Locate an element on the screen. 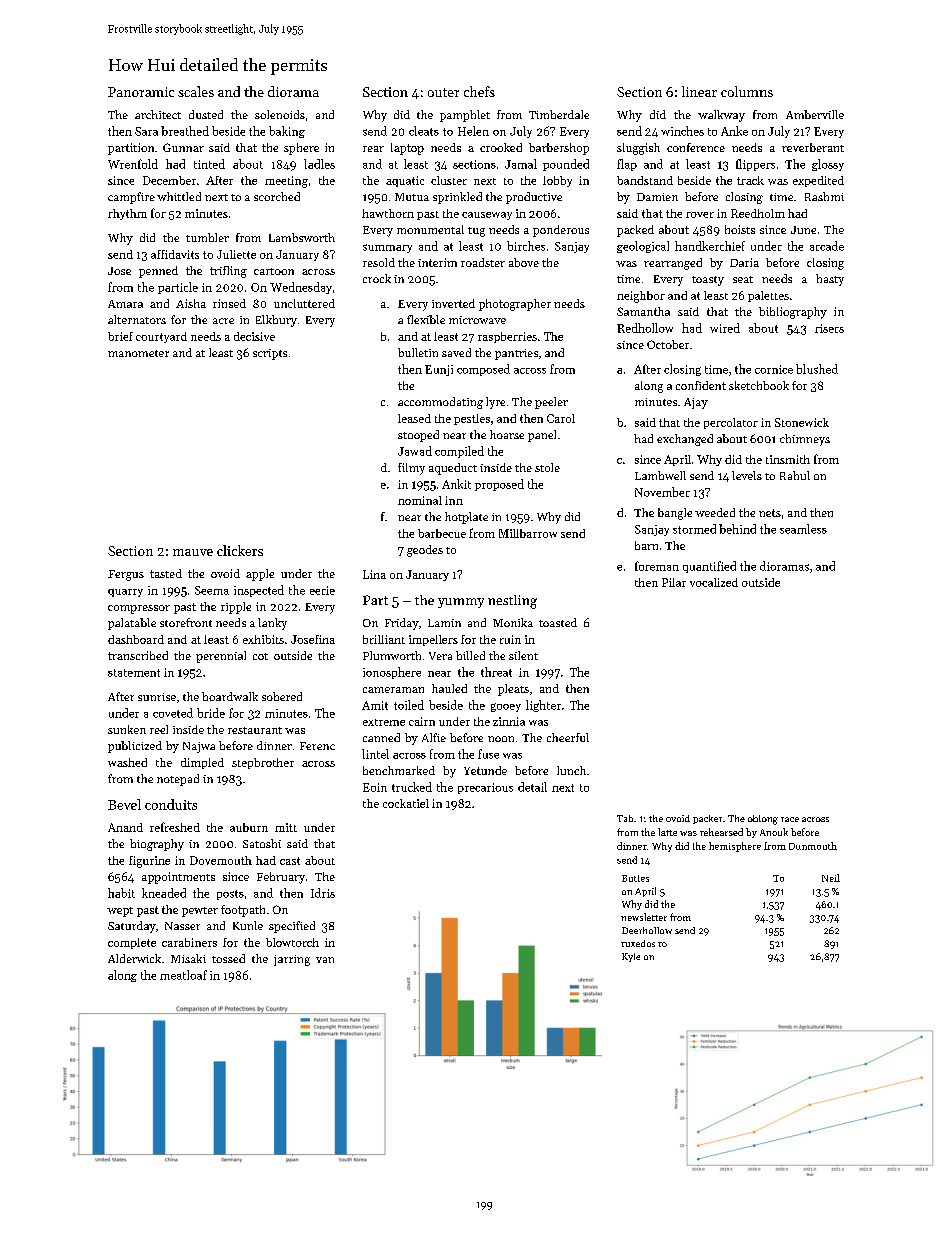 This screenshot has height=1233, width=952. seamless is located at coordinates (803, 529).
